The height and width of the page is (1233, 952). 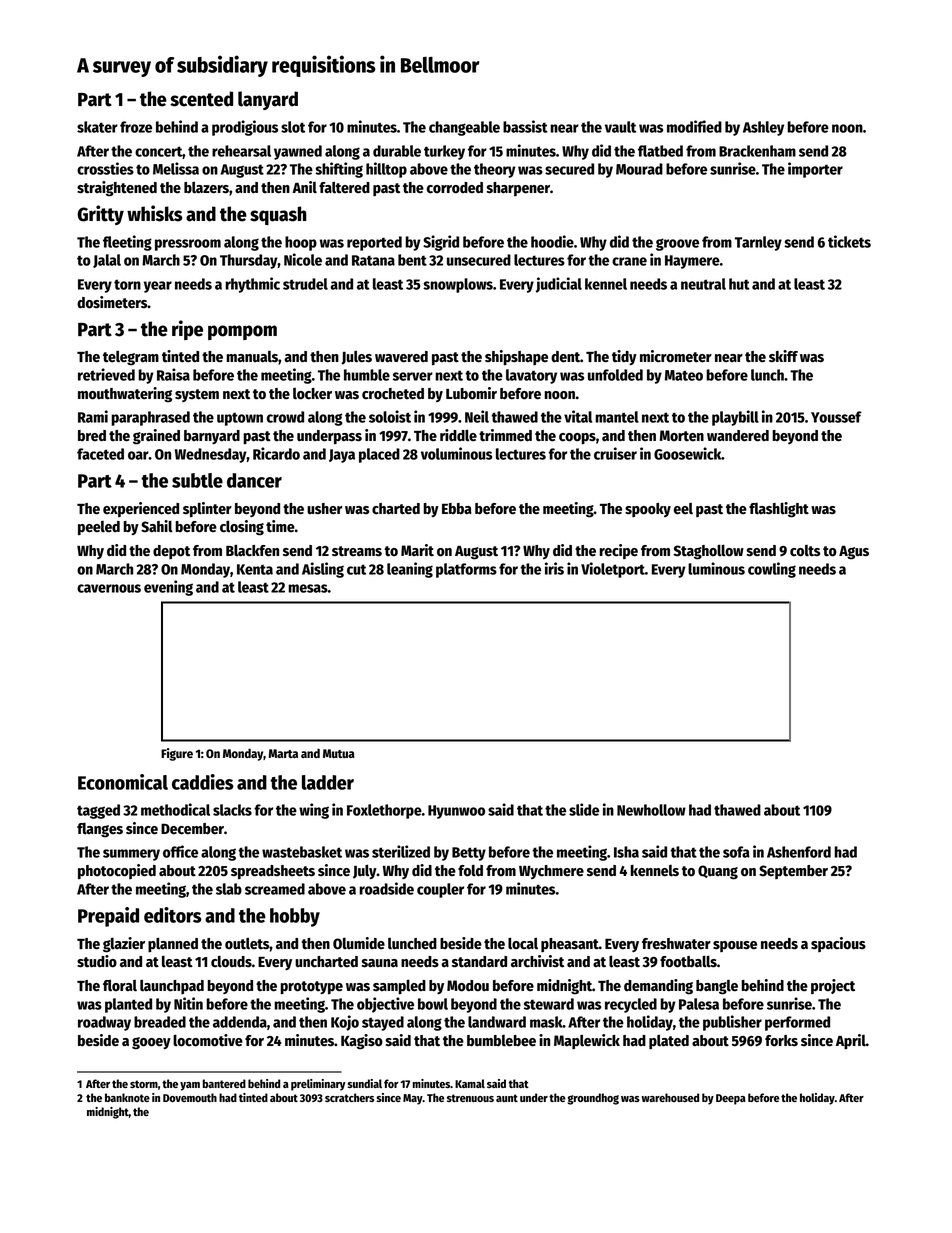 I want to click on telegram, so click(x=131, y=358).
